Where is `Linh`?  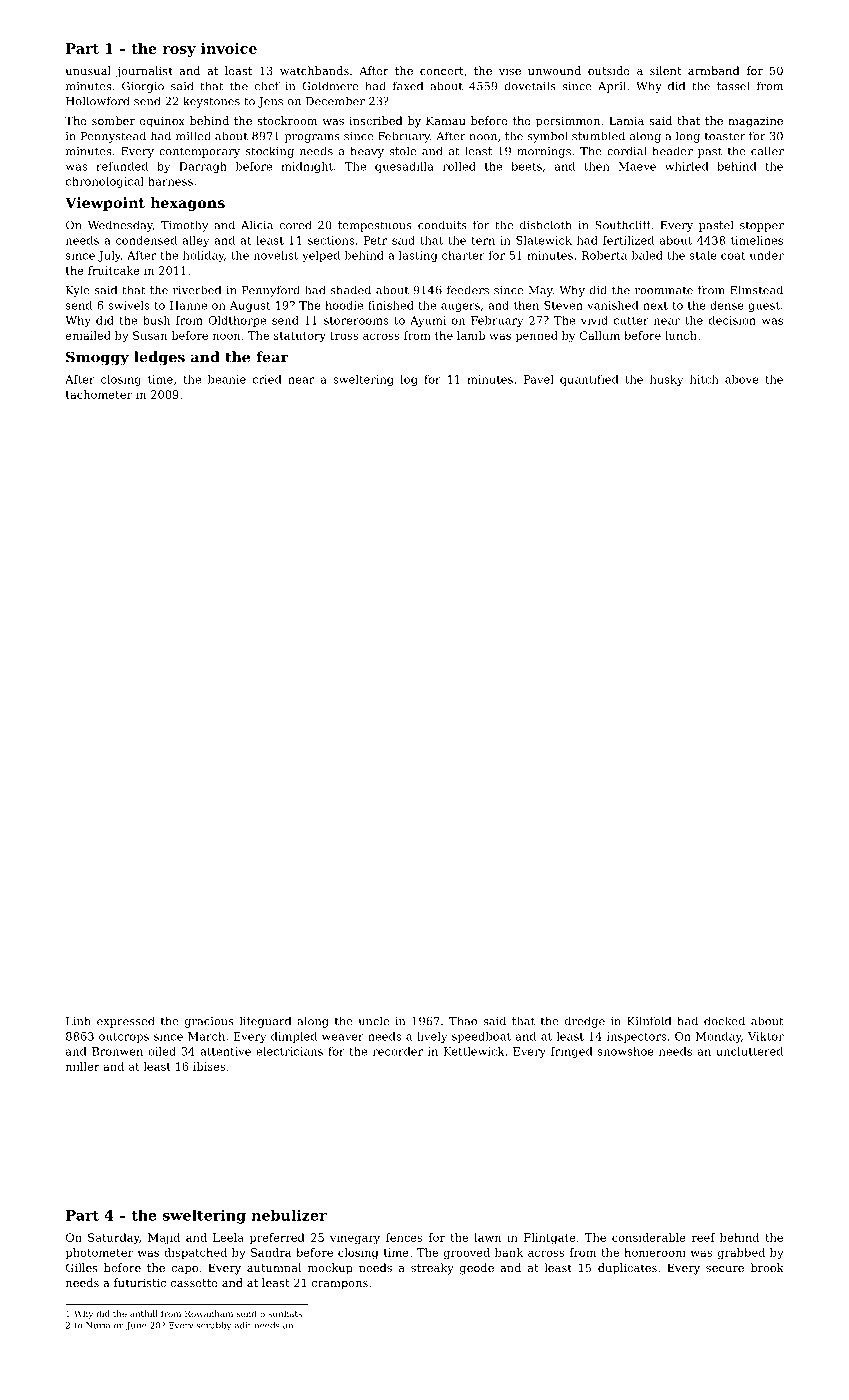
Linh is located at coordinates (78, 1020).
